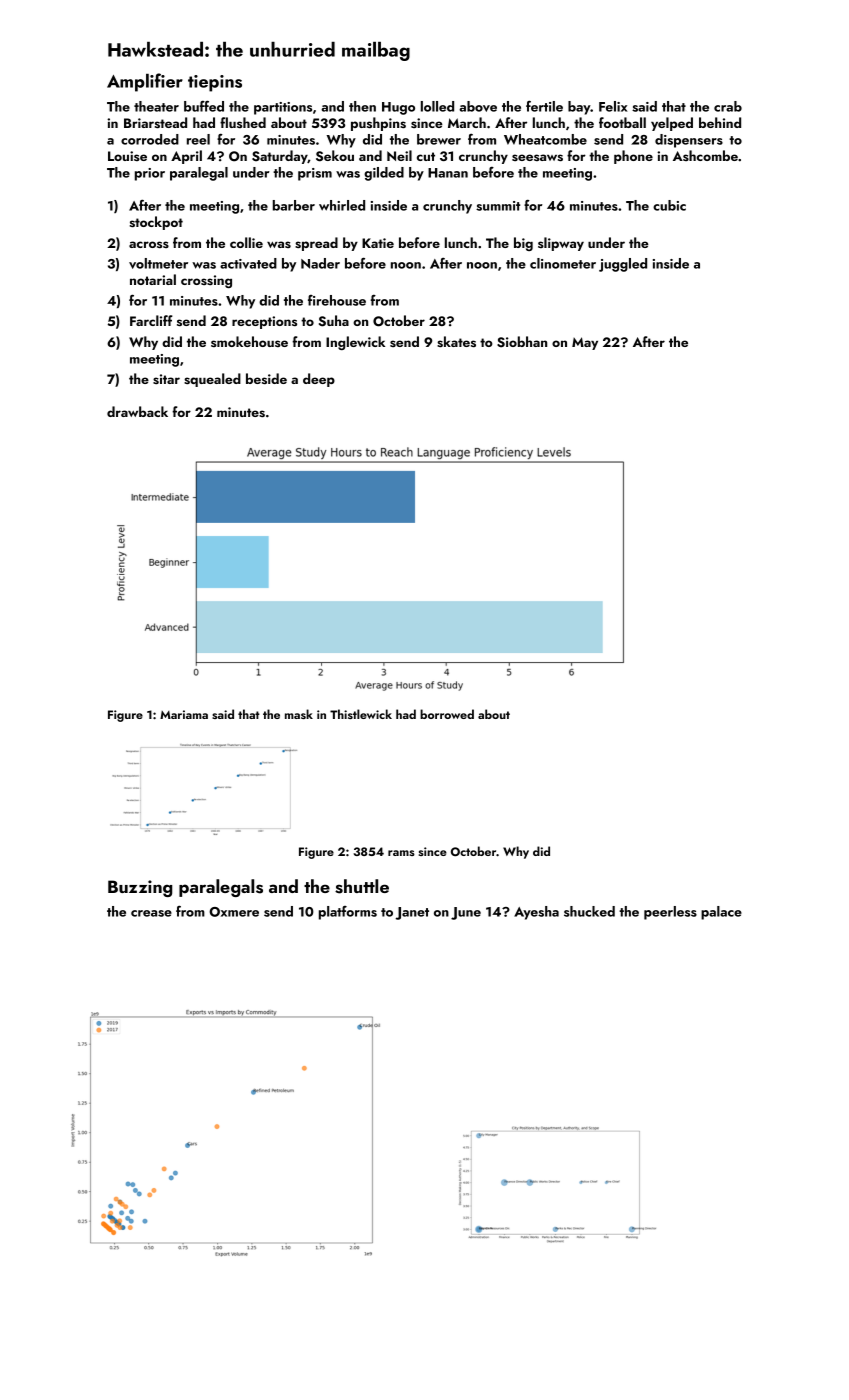 The width and height of the screenshot is (849, 1400). I want to click on flushed, so click(243, 122).
